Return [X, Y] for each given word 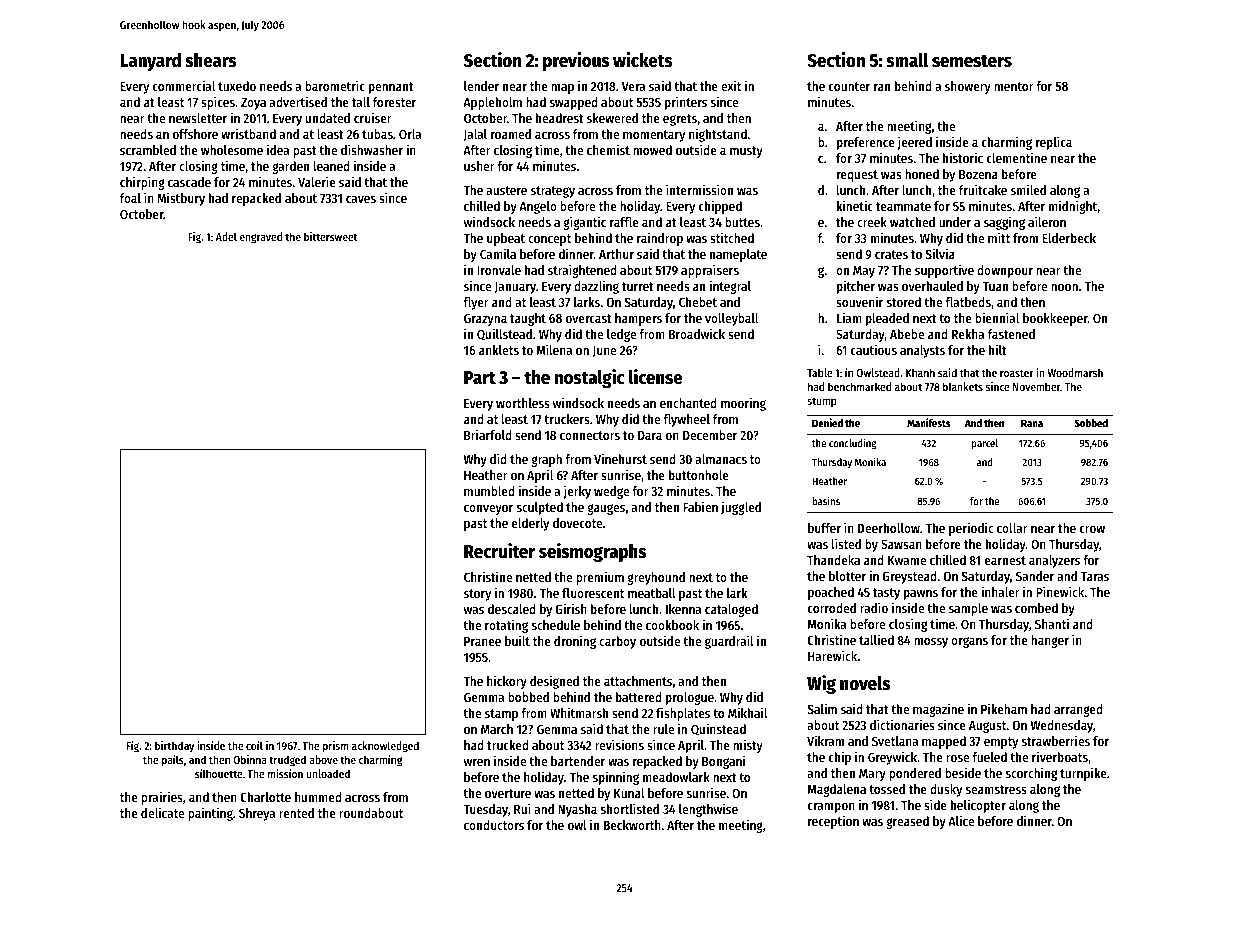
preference [866, 143]
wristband [248, 133]
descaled [512, 609]
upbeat [506, 239]
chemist [608, 149]
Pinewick [1060, 591]
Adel [226, 236]
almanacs [721, 459]
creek [872, 222]
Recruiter [499, 551]
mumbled [489, 491]
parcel [985, 444]
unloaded [328, 773]
